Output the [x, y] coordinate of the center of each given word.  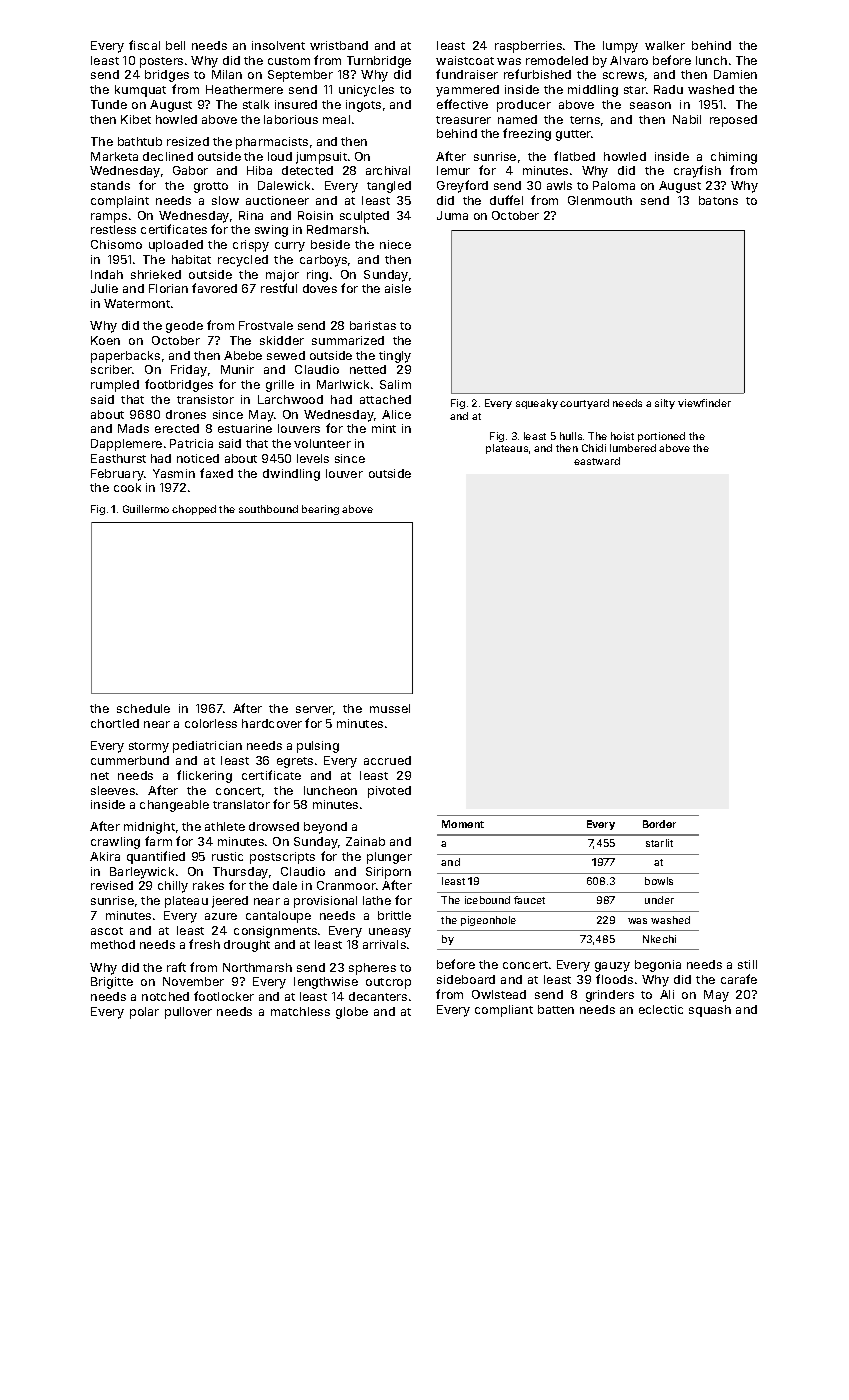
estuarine [245, 428]
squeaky [537, 404]
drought [247, 946]
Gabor [190, 170]
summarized [348, 340]
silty [665, 404]
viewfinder [704, 403]
